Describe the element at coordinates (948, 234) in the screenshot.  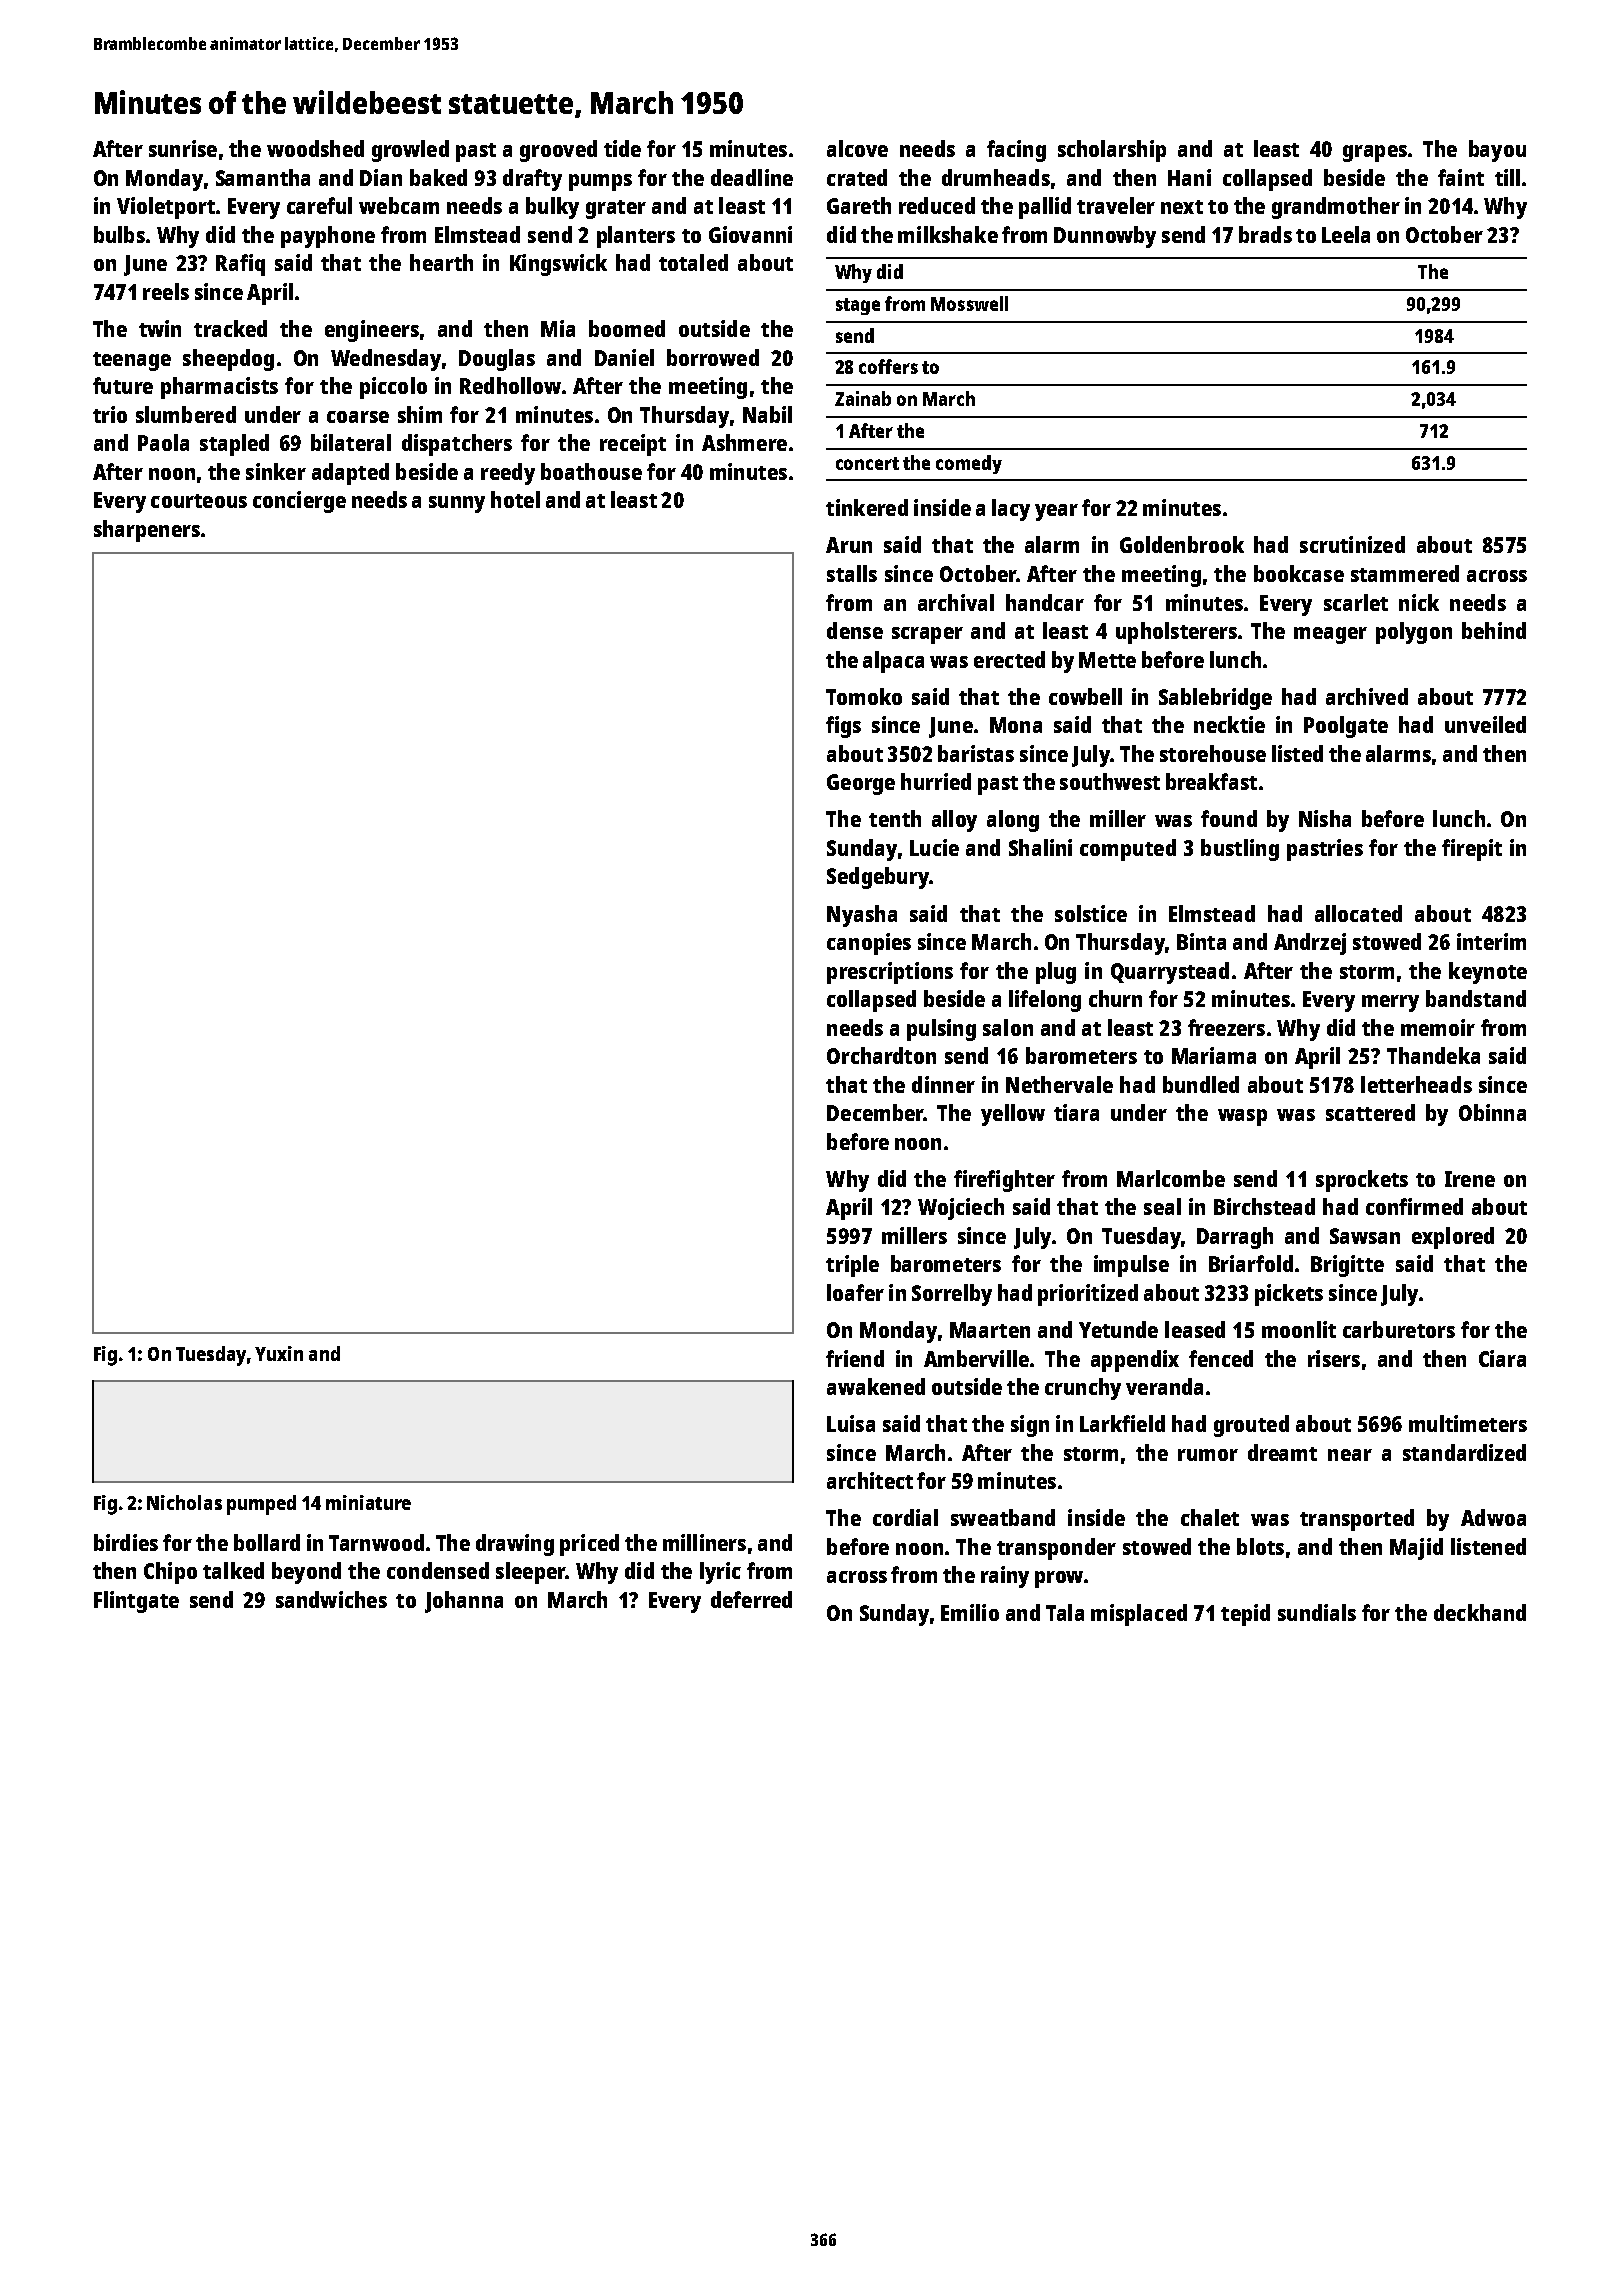
I see `milkshake` at that location.
